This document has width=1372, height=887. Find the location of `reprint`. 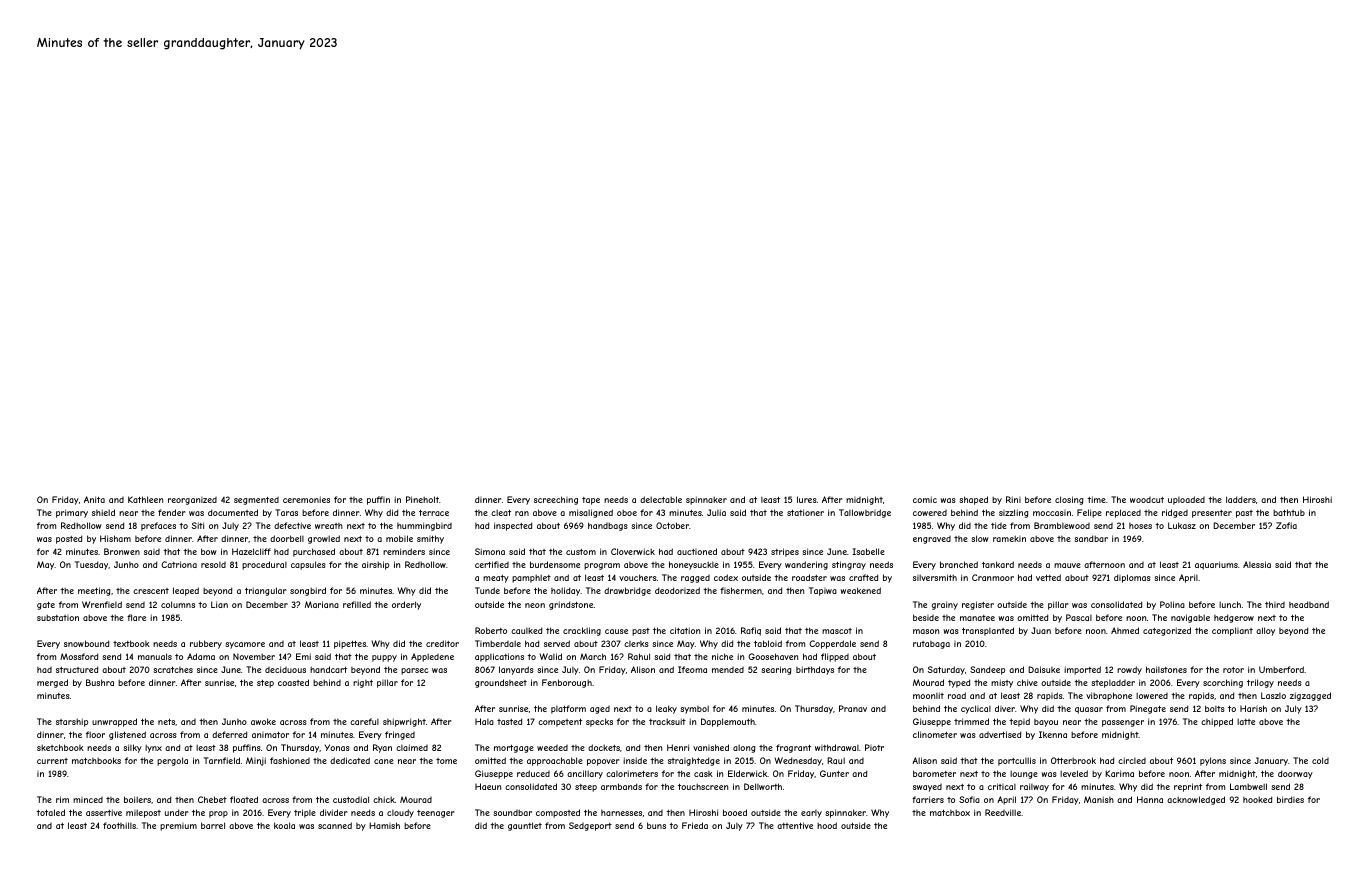

reprint is located at coordinates (1188, 787).
